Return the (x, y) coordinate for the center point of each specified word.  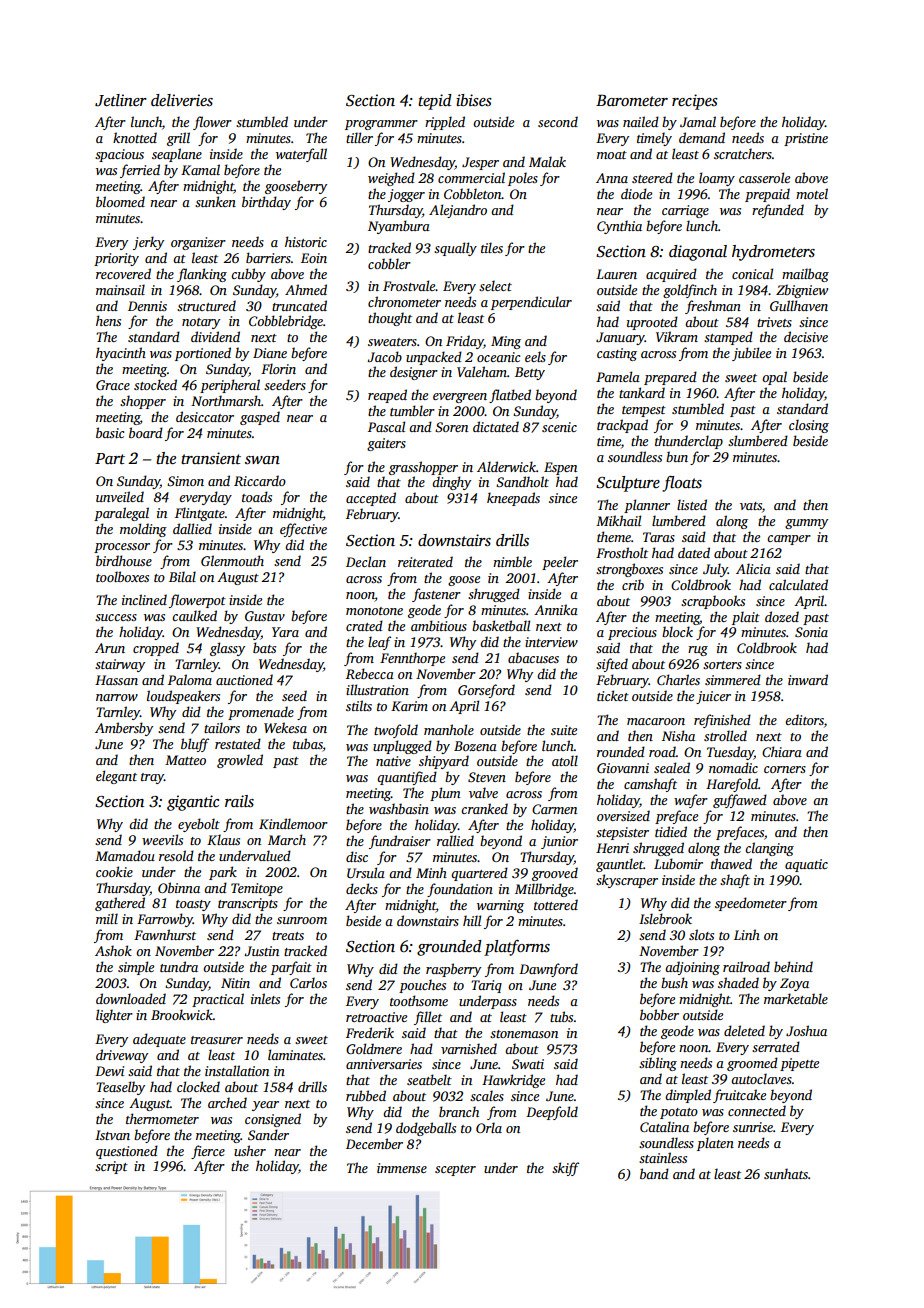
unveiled (120, 496)
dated (694, 552)
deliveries (182, 100)
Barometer (632, 100)
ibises (474, 100)
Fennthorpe (412, 659)
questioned (127, 1152)
